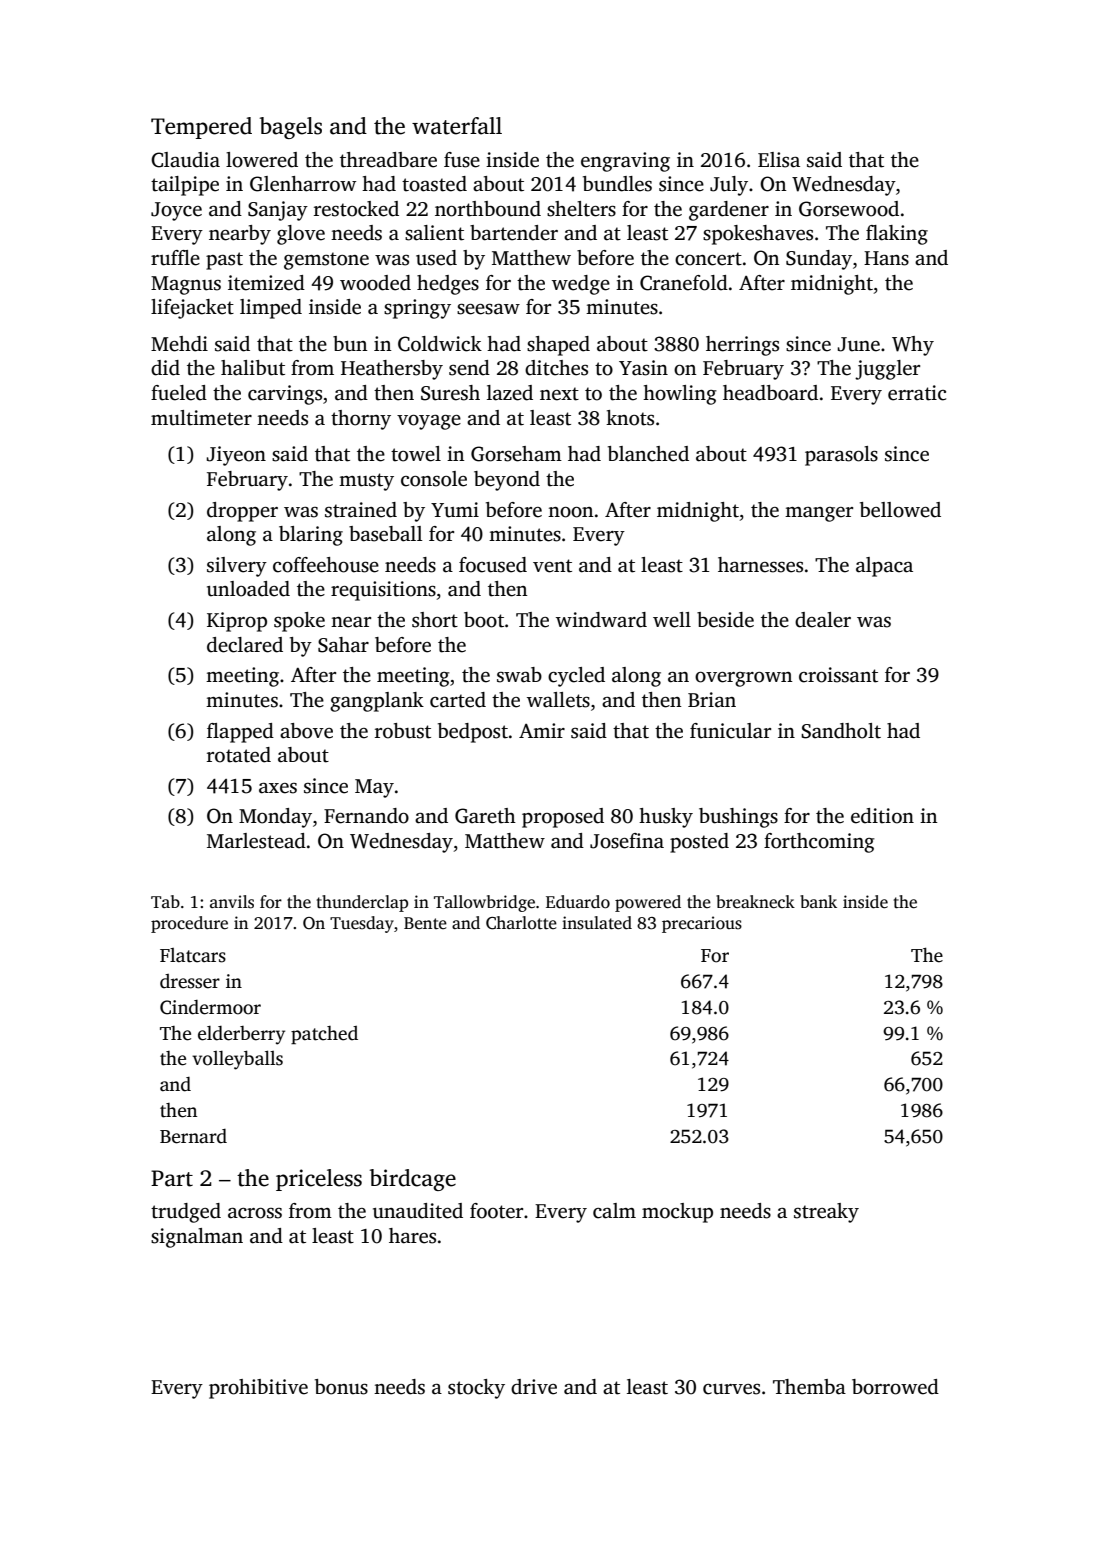 Image resolution: width=1103 pixels, height=1567 pixels. I want to click on carvings, so click(285, 395).
